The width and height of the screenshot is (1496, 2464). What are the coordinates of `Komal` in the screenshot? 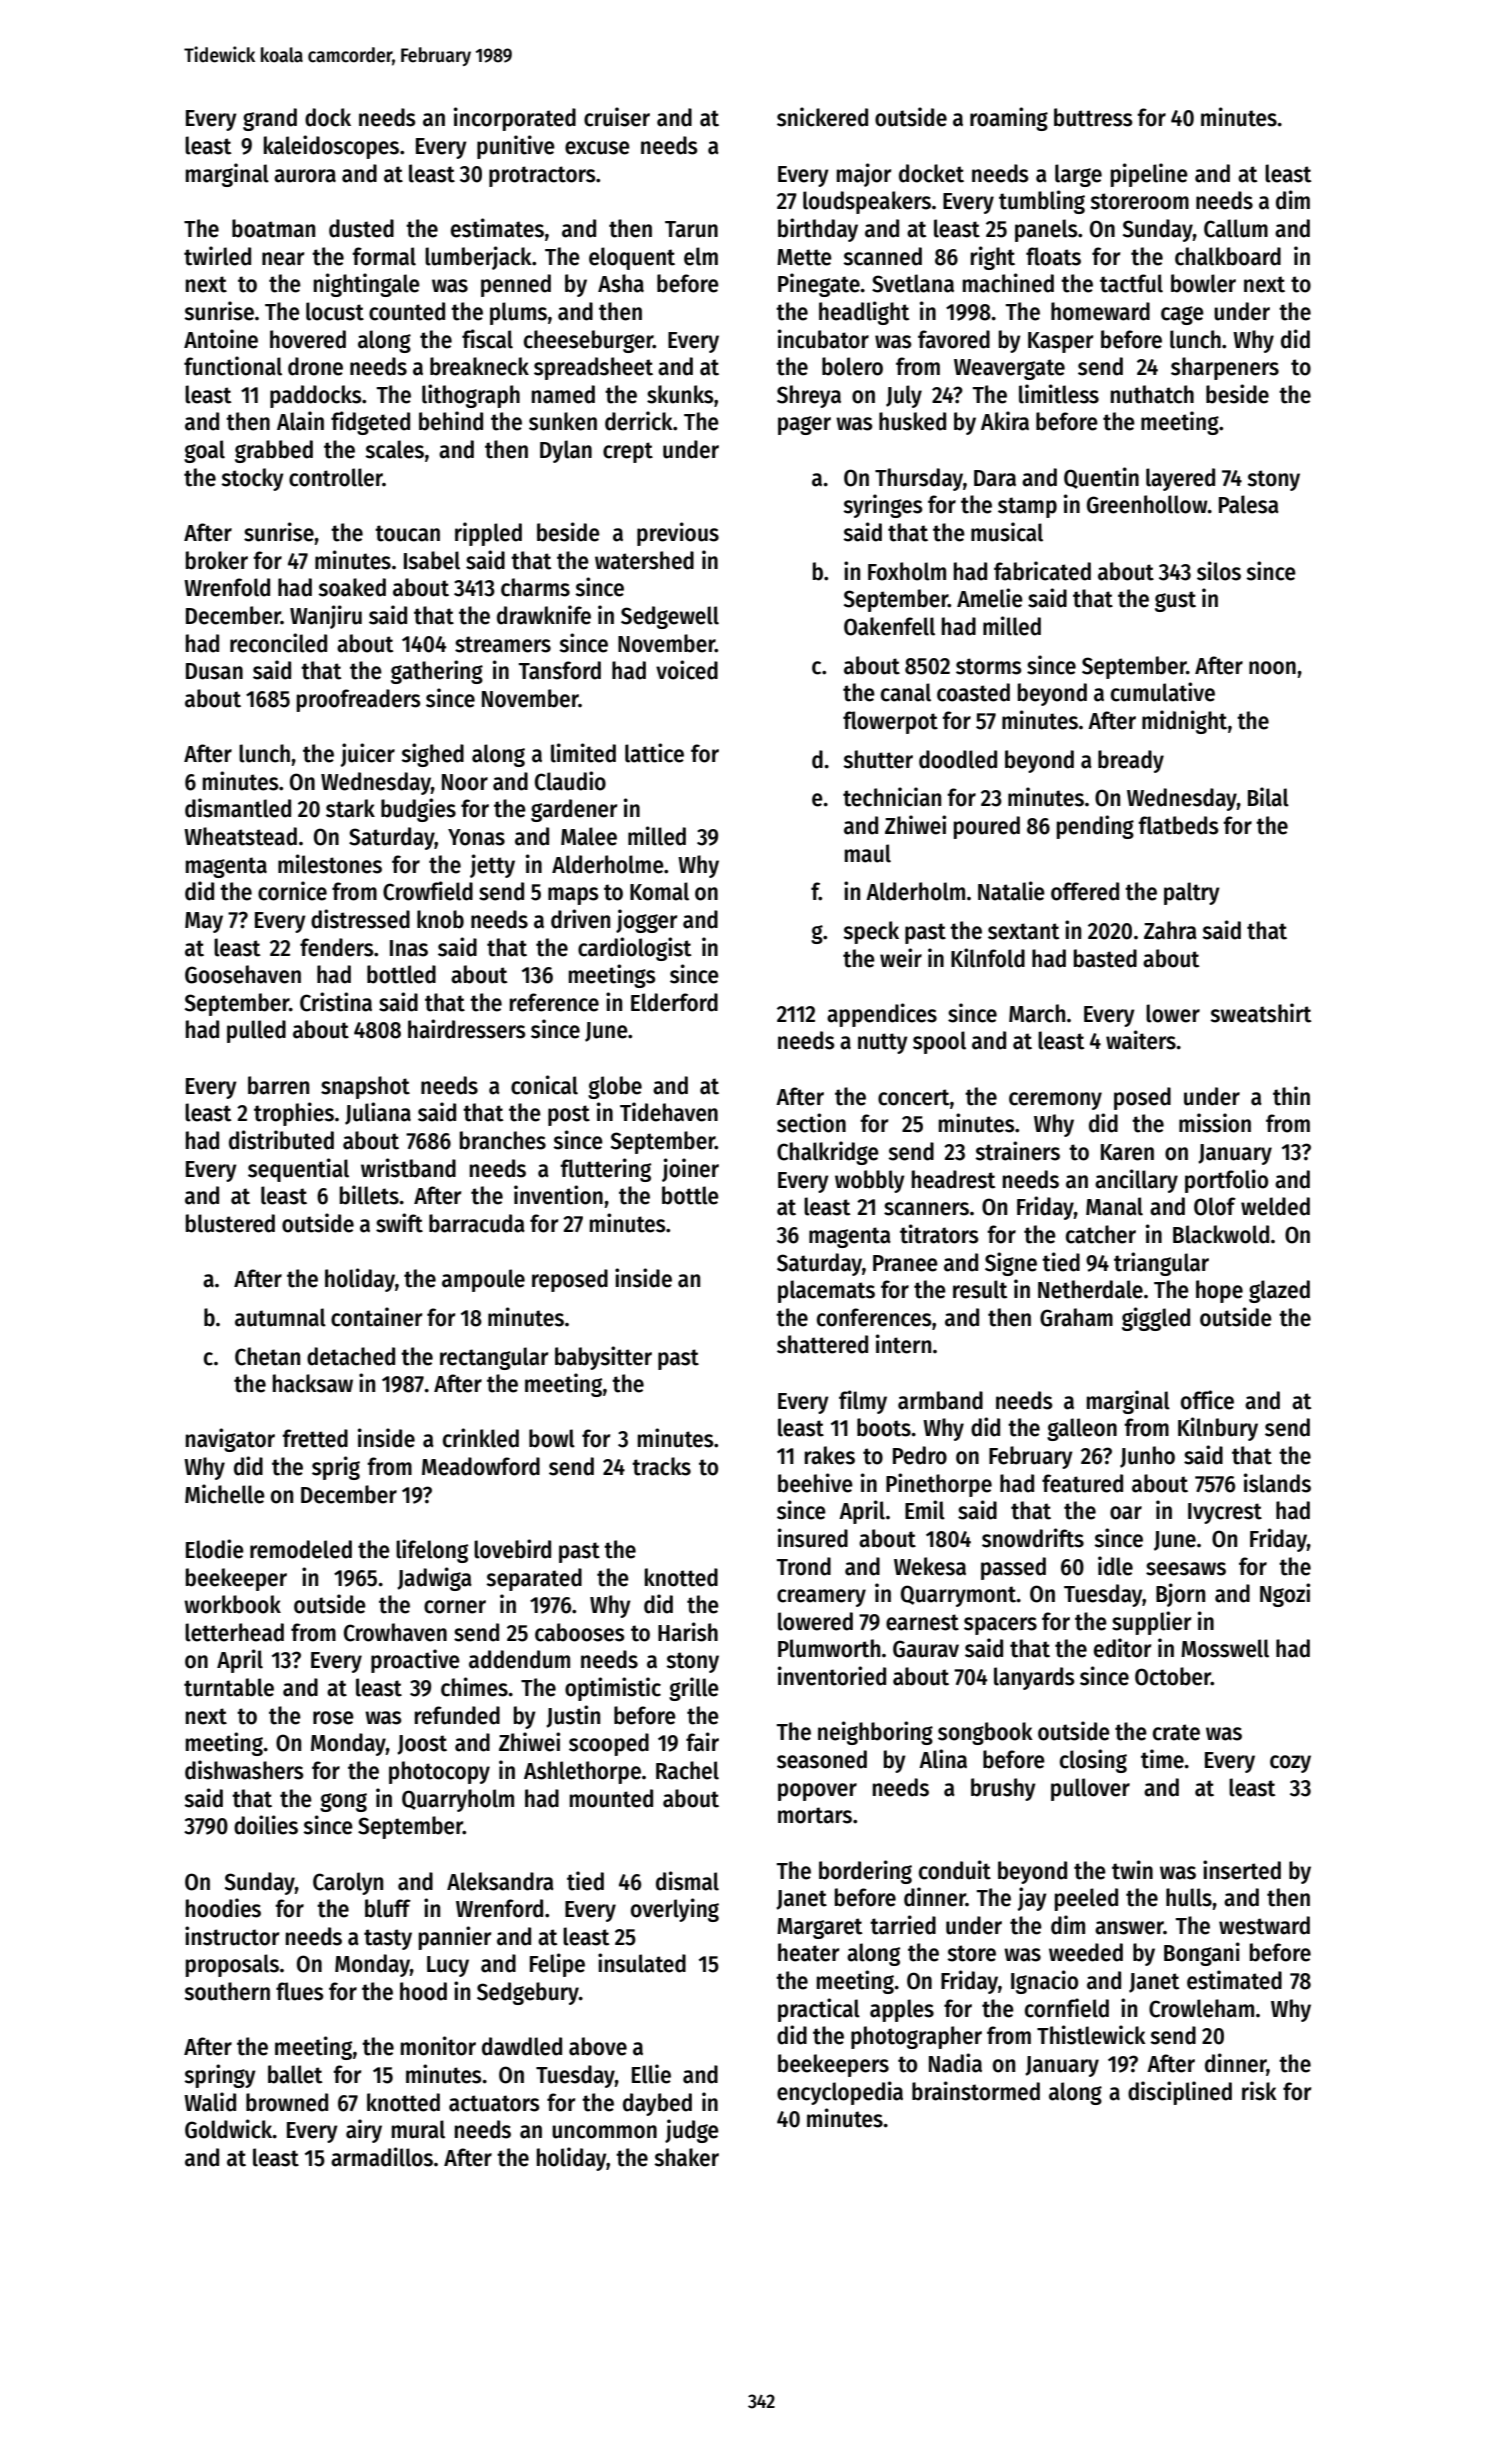 It's located at (659, 891).
